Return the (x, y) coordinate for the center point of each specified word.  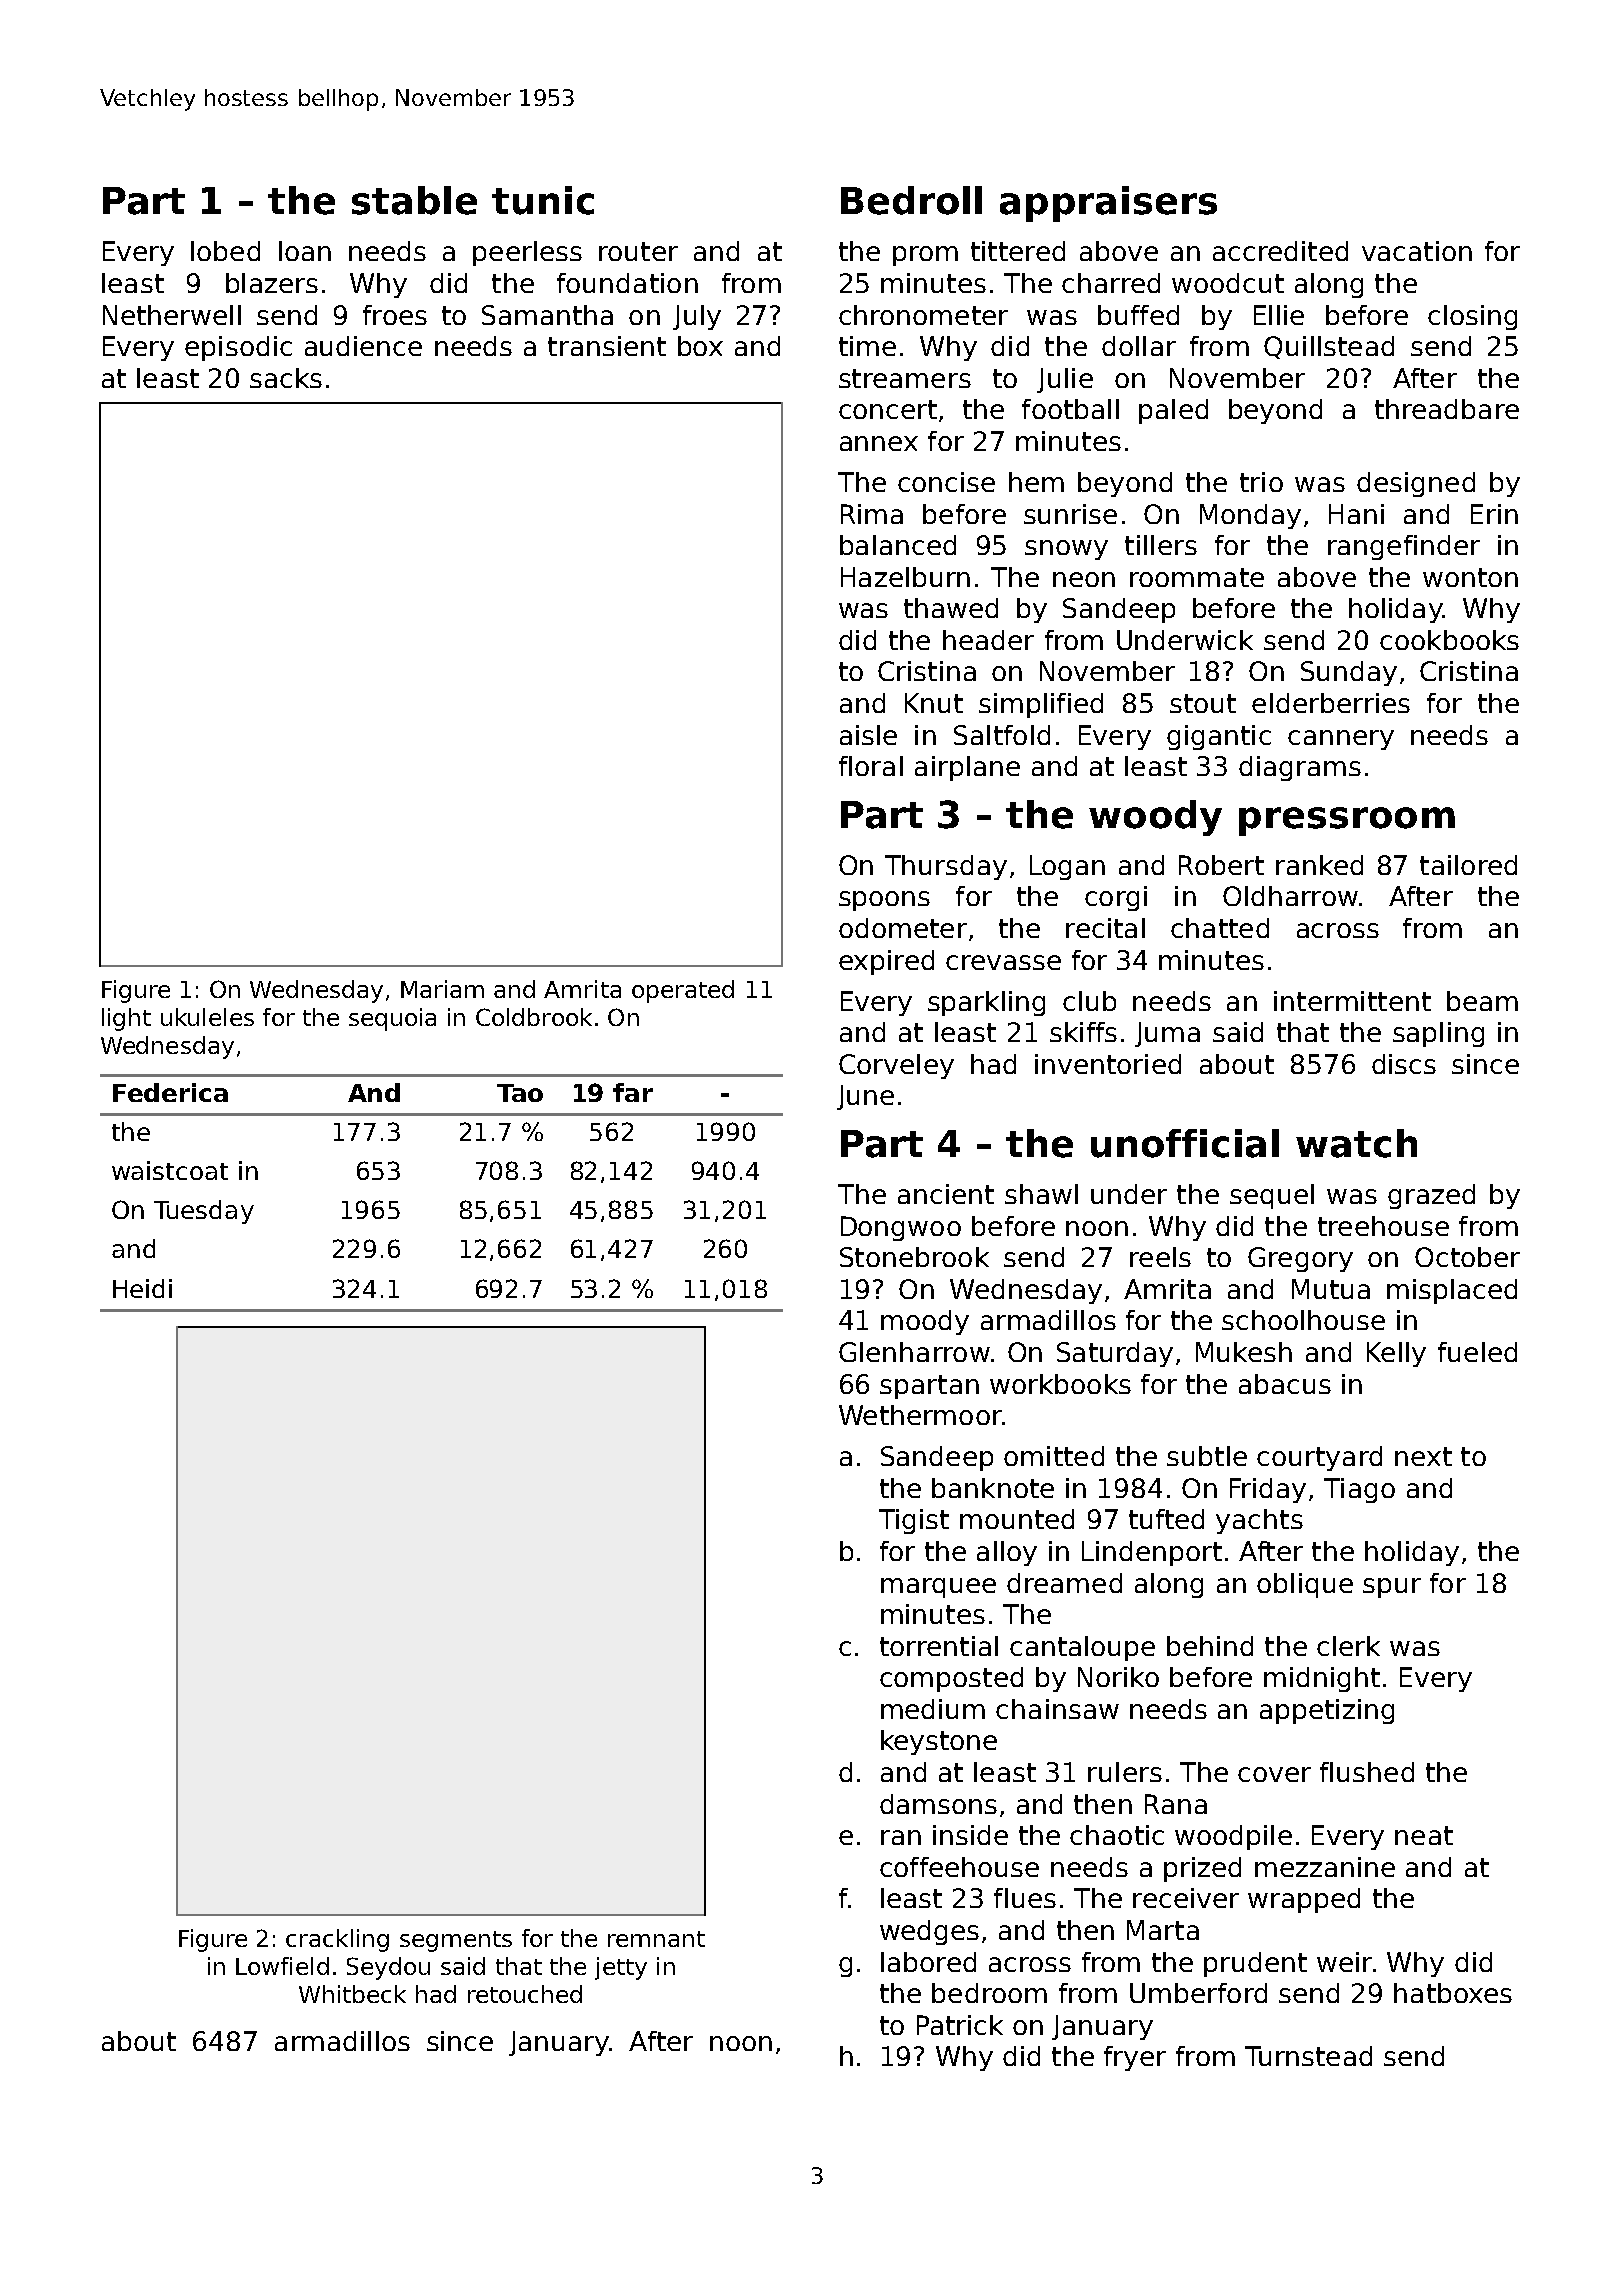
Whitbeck (352, 1994)
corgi (1116, 898)
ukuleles (207, 1017)
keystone (939, 1742)
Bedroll (911, 200)
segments (456, 1941)
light (126, 1019)
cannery (1341, 740)
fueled (1477, 1352)
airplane (967, 768)
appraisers (1108, 204)
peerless (527, 253)
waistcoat (170, 1170)
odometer (903, 928)
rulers (1125, 1772)
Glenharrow (914, 1352)
